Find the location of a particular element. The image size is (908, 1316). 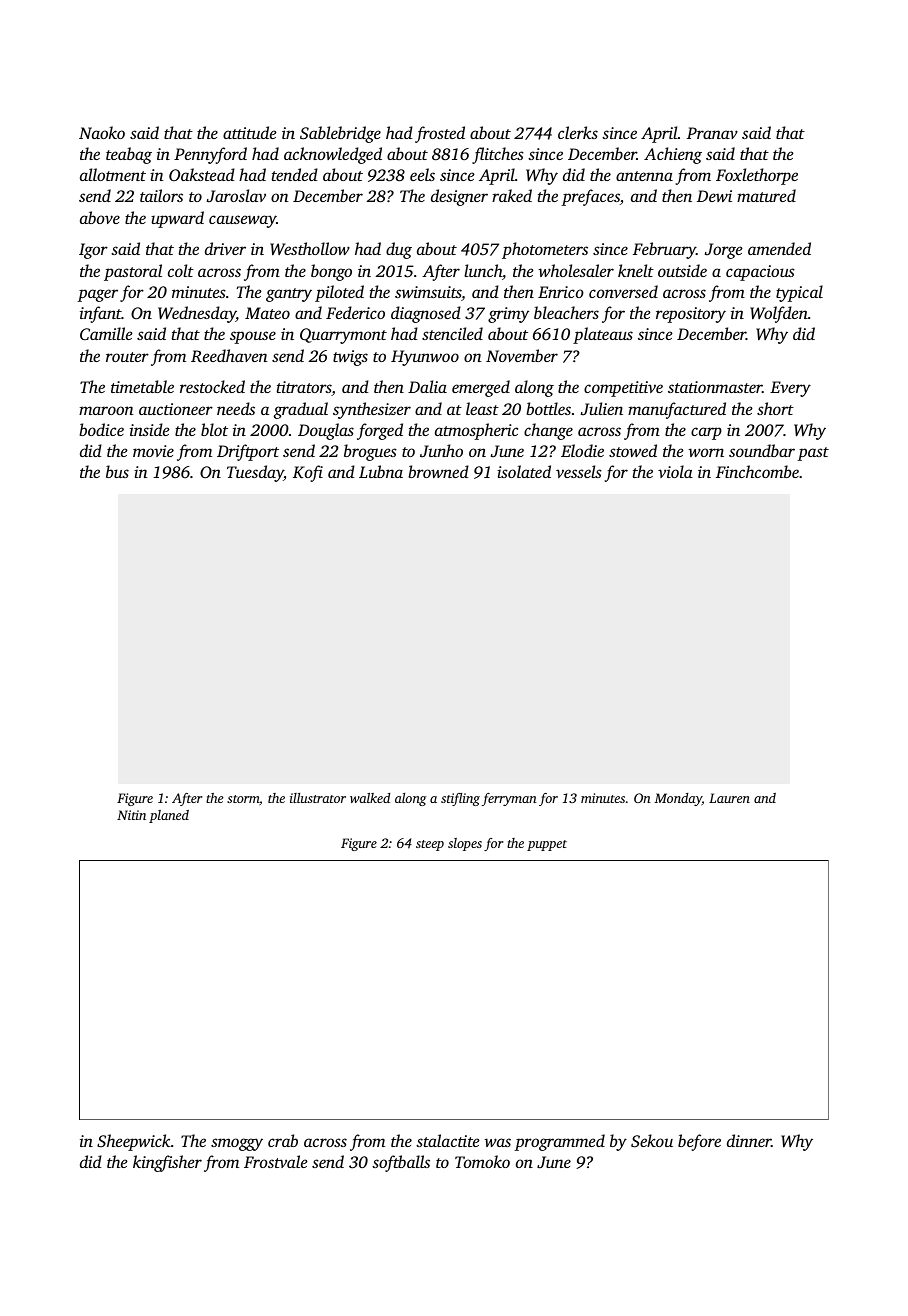

bus is located at coordinates (117, 471).
